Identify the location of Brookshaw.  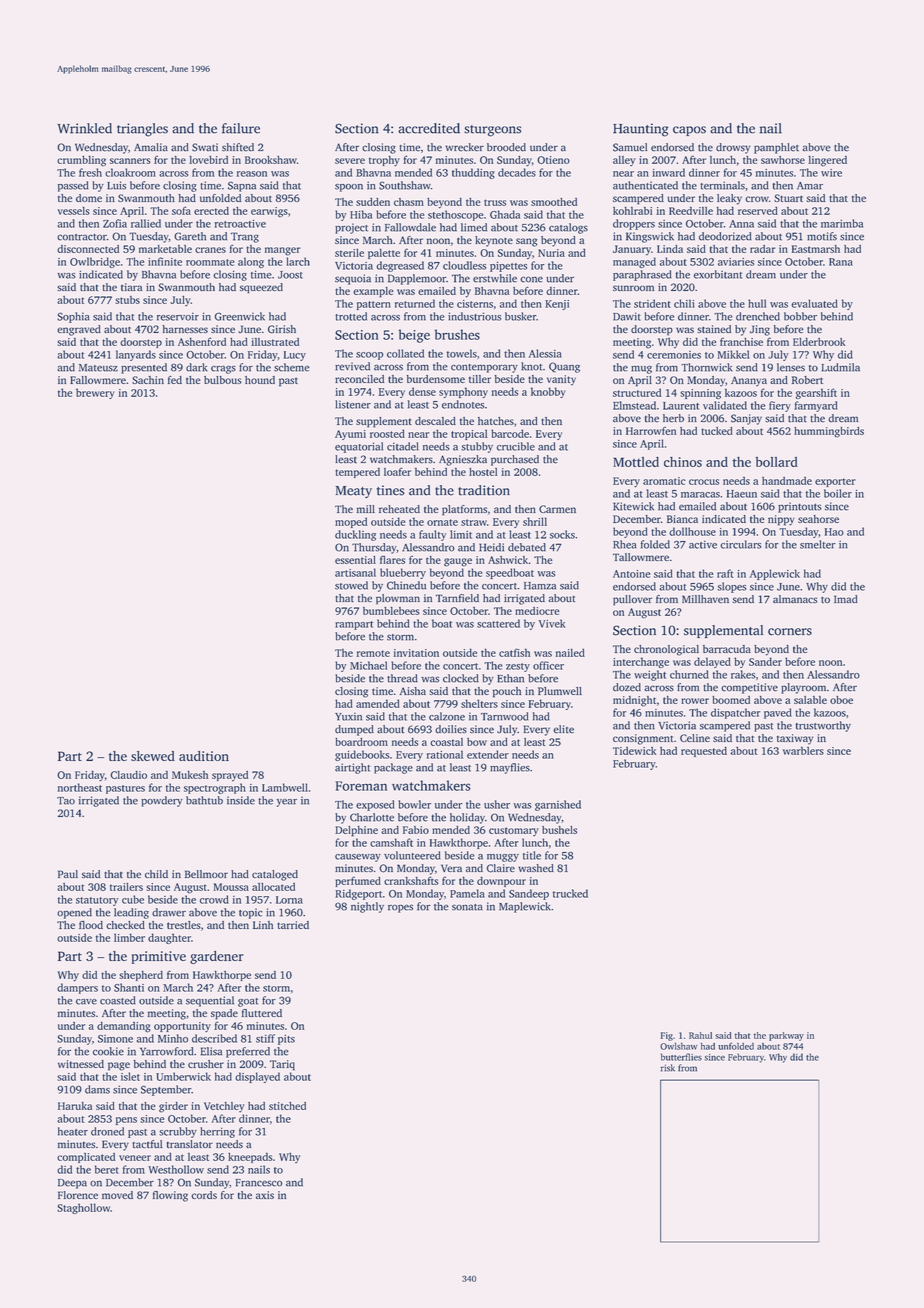
(271, 160).
